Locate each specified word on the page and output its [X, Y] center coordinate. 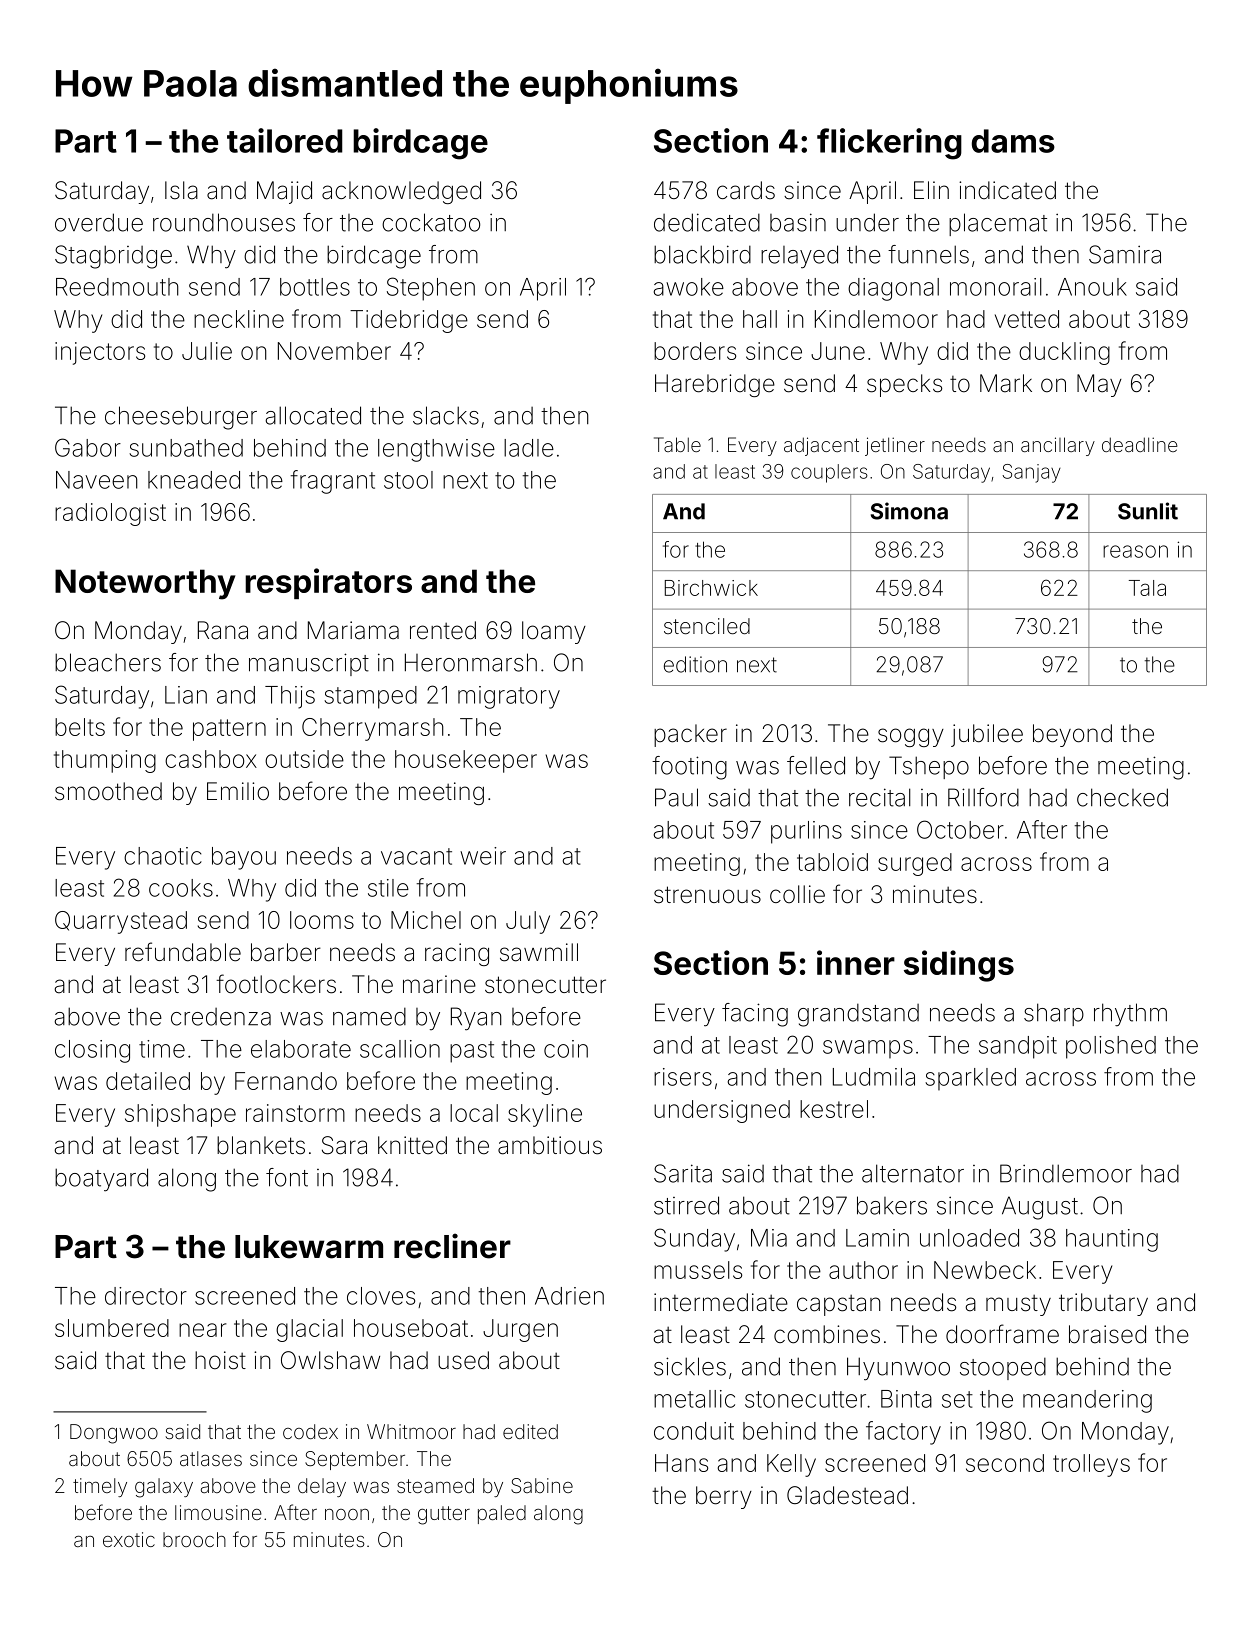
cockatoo [431, 222]
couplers [829, 473]
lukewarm [309, 1247]
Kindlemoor [876, 319]
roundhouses [224, 222]
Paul [676, 797]
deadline [1140, 444]
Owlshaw [330, 1360]
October [960, 829]
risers [683, 1077]
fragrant [333, 482]
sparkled [970, 1079]
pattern [229, 730]
